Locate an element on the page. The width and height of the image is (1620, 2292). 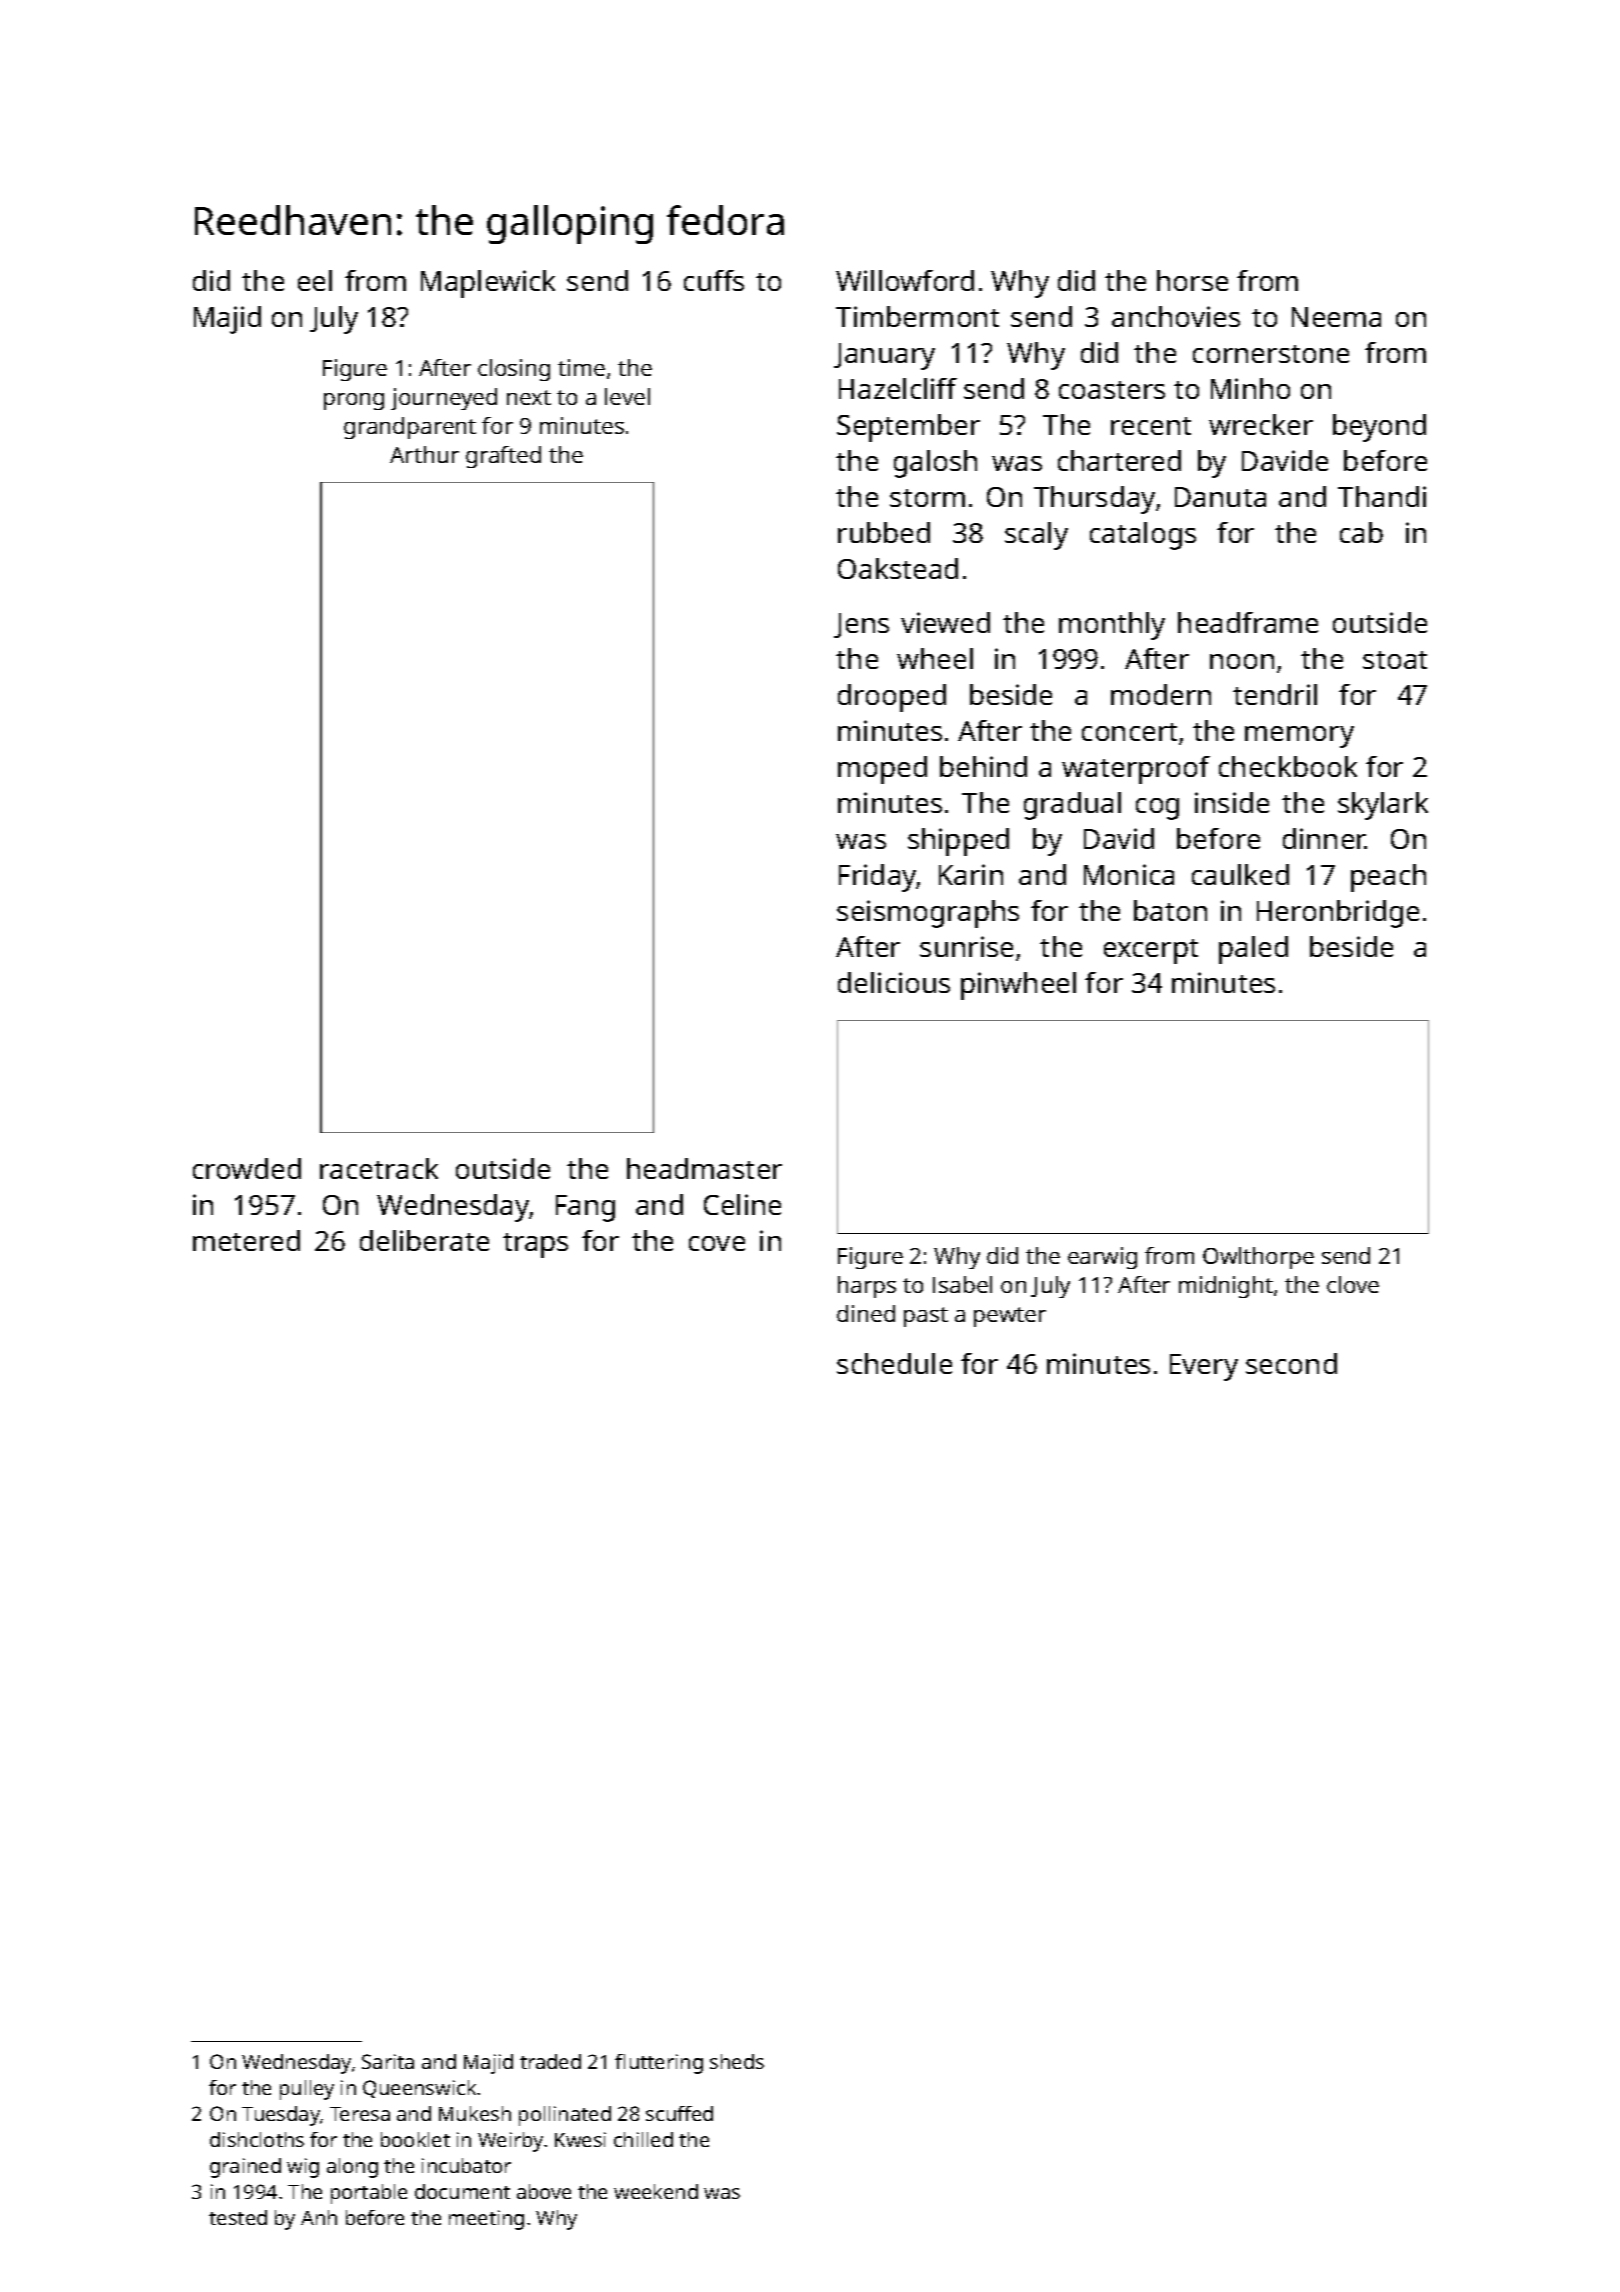
scuffed is located at coordinates (679, 2113).
